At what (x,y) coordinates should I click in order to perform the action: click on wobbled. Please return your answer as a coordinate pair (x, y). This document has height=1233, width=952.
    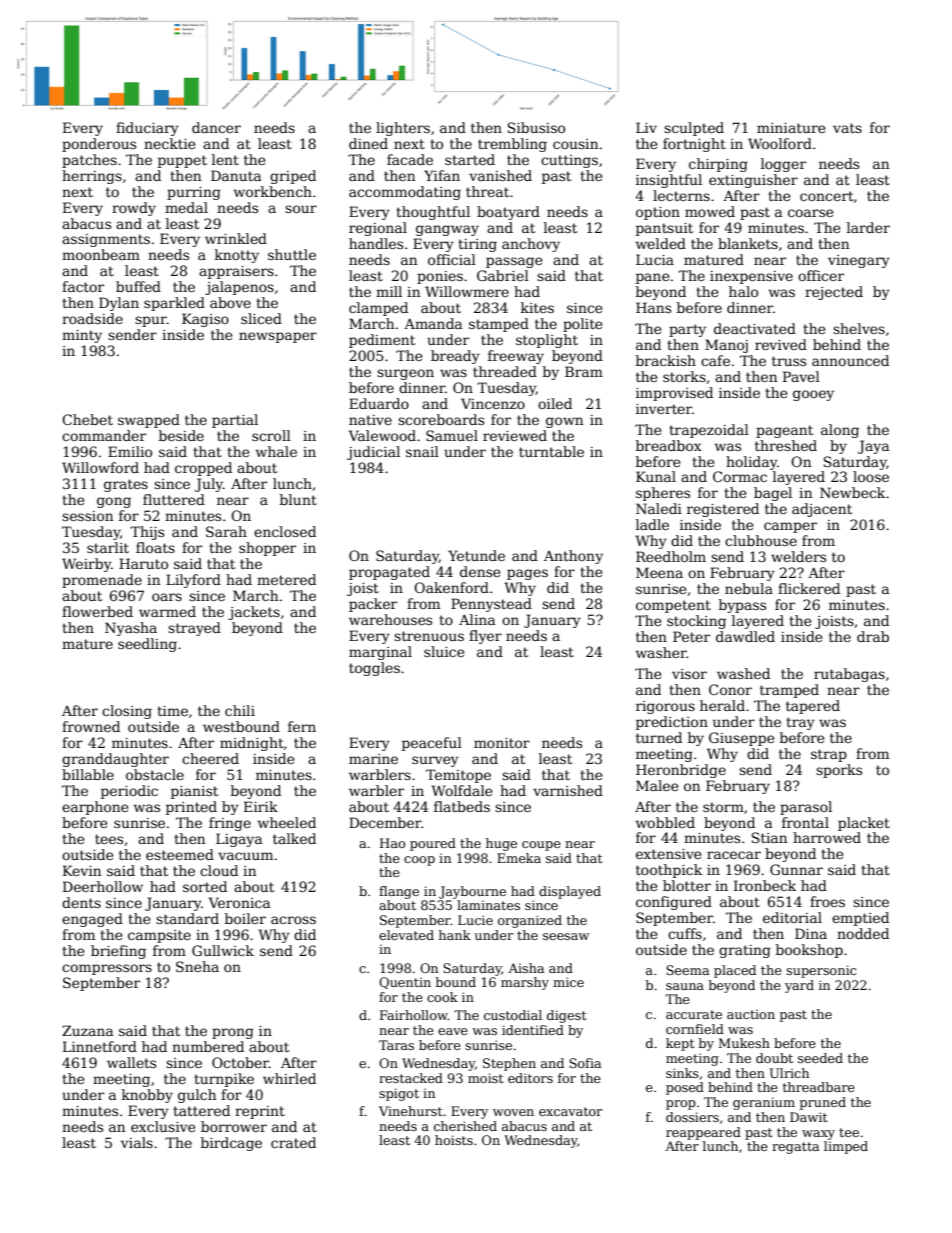
    Looking at the image, I should click on (665, 822).
